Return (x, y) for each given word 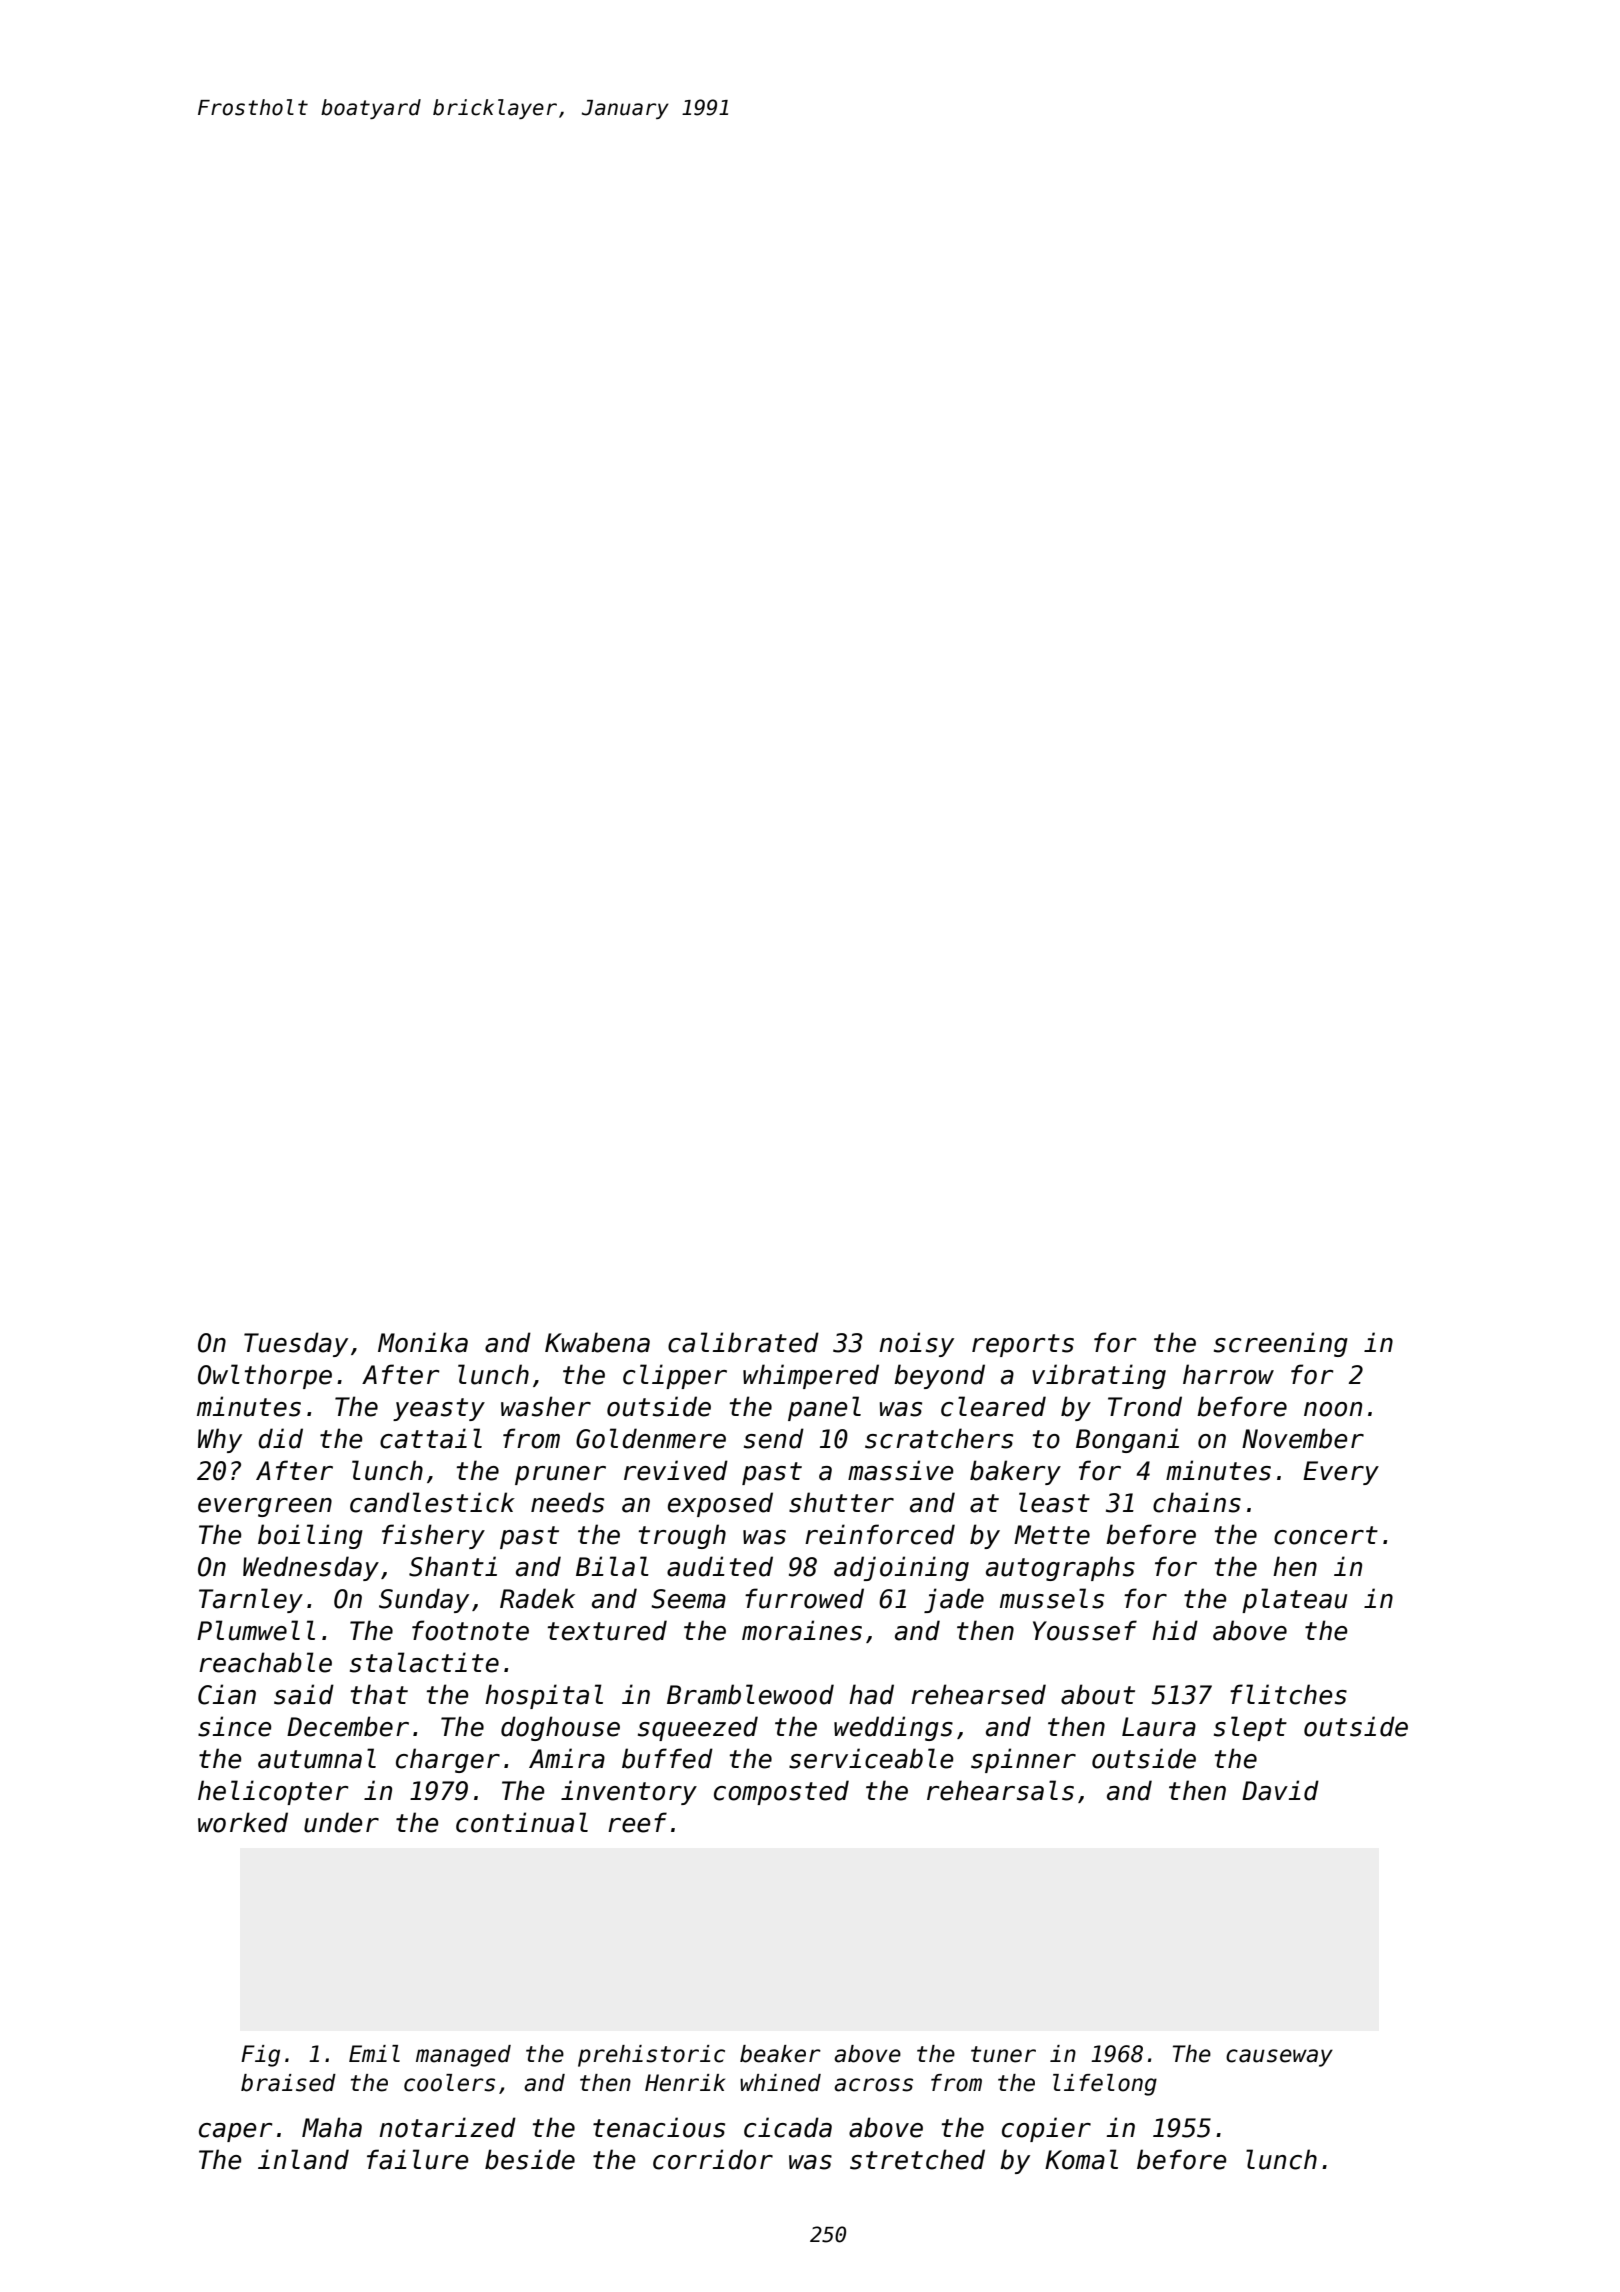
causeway (1279, 2058)
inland (303, 2159)
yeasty (439, 1409)
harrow (1228, 1374)
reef (637, 1822)
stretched (917, 2159)
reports (1023, 1345)
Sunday (424, 1600)
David (1280, 1790)
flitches (1288, 1694)
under (341, 1822)
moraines (802, 1630)
